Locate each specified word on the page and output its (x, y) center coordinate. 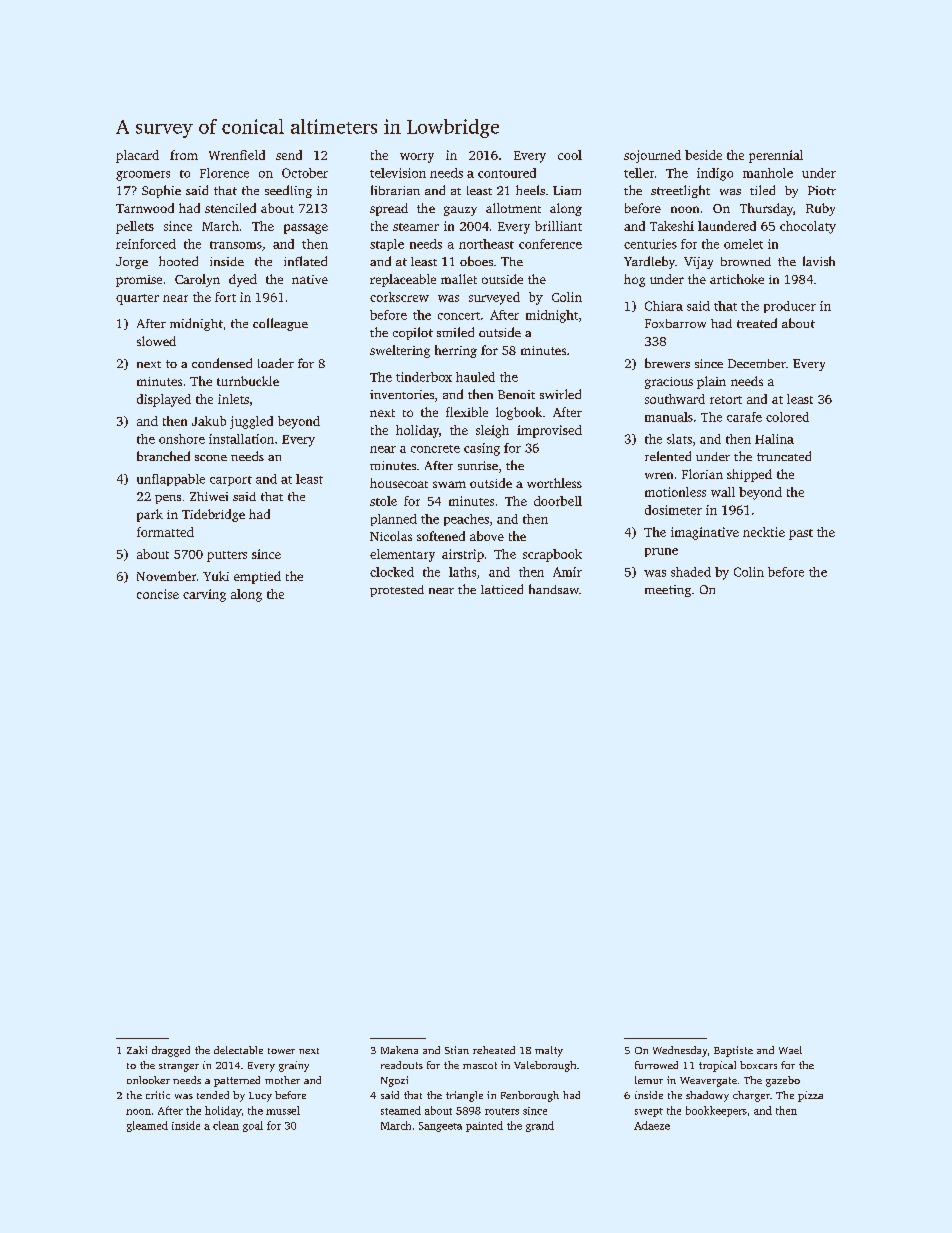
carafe (744, 417)
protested (397, 591)
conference (550, 244)
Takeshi (672, 226)
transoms (236, 245)
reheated (494, 1050)
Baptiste (733, 1051)
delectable (238, 1050)
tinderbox (424, 377)
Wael (790, 1050)
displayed (164, 400)
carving (204, 595)
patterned (237, 1081)
